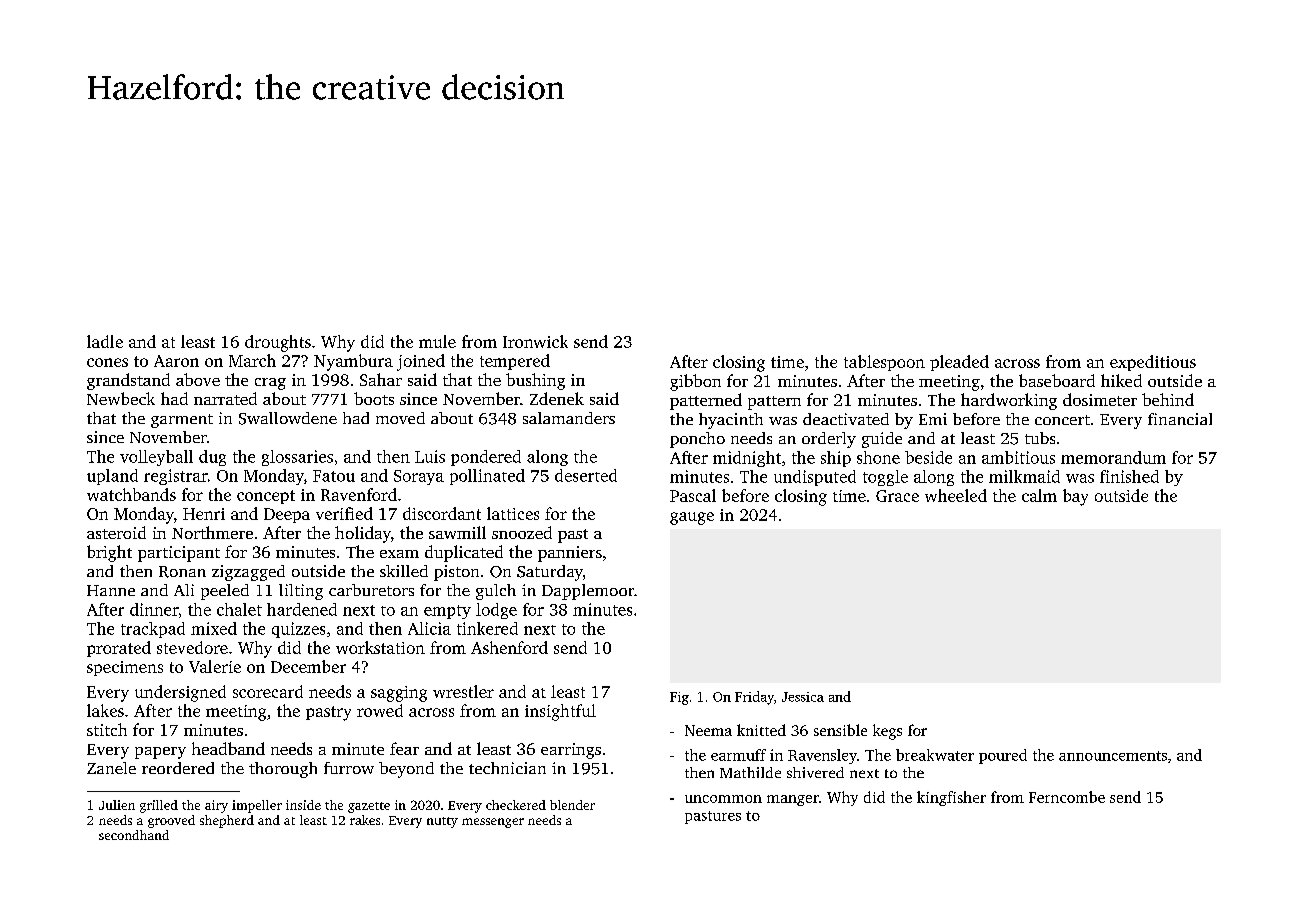 Image resolution: width=1308 pixels, height=924 pixels. I want to click on Ashenford, so click(509, 647).
